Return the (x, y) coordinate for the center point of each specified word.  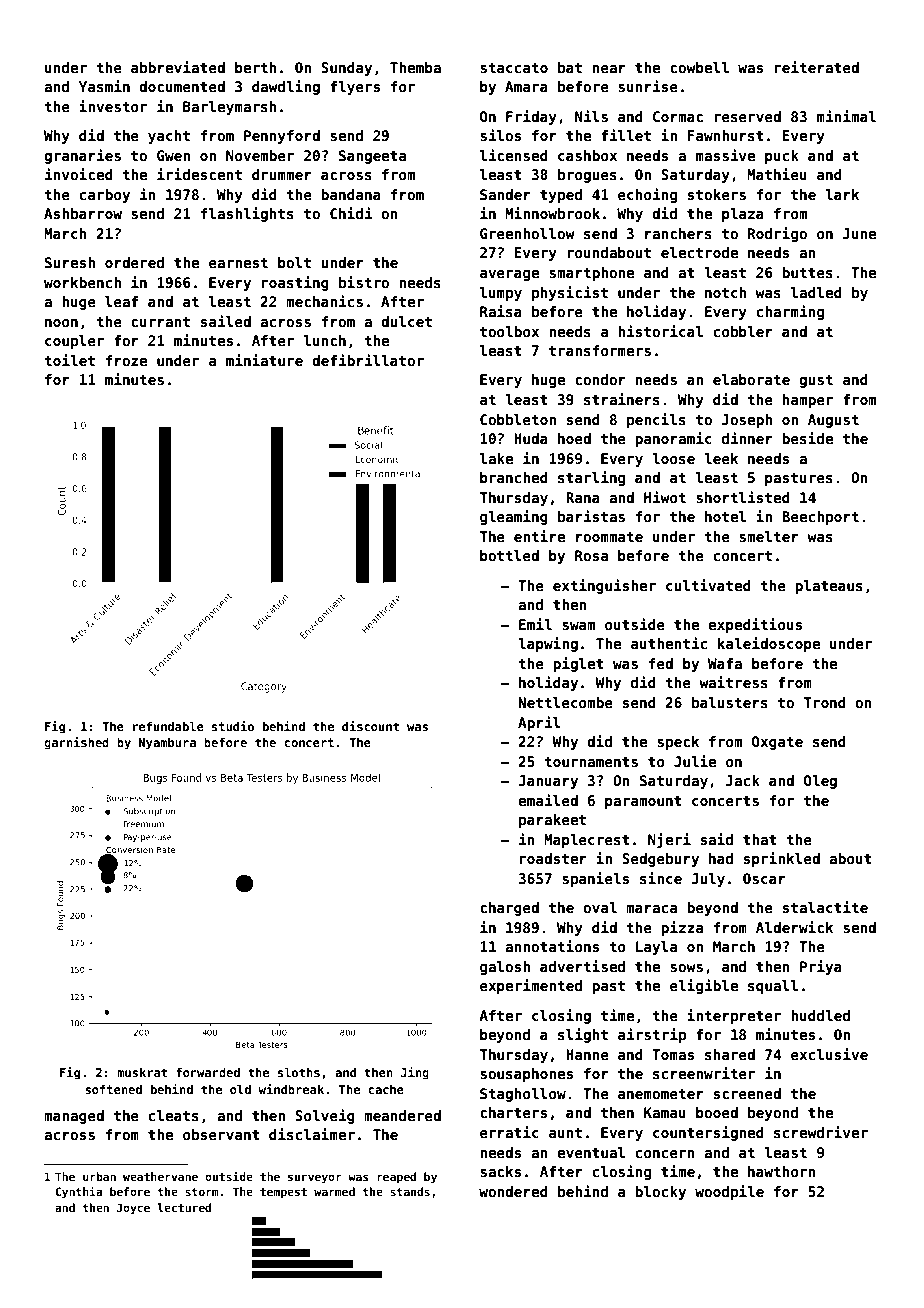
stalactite (825, 907)
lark (842, 194)
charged (509, 909)
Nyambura (167, 744)
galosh (505, 968)
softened (113, 1089)
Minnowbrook (552, 213)
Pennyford (282, 137)
